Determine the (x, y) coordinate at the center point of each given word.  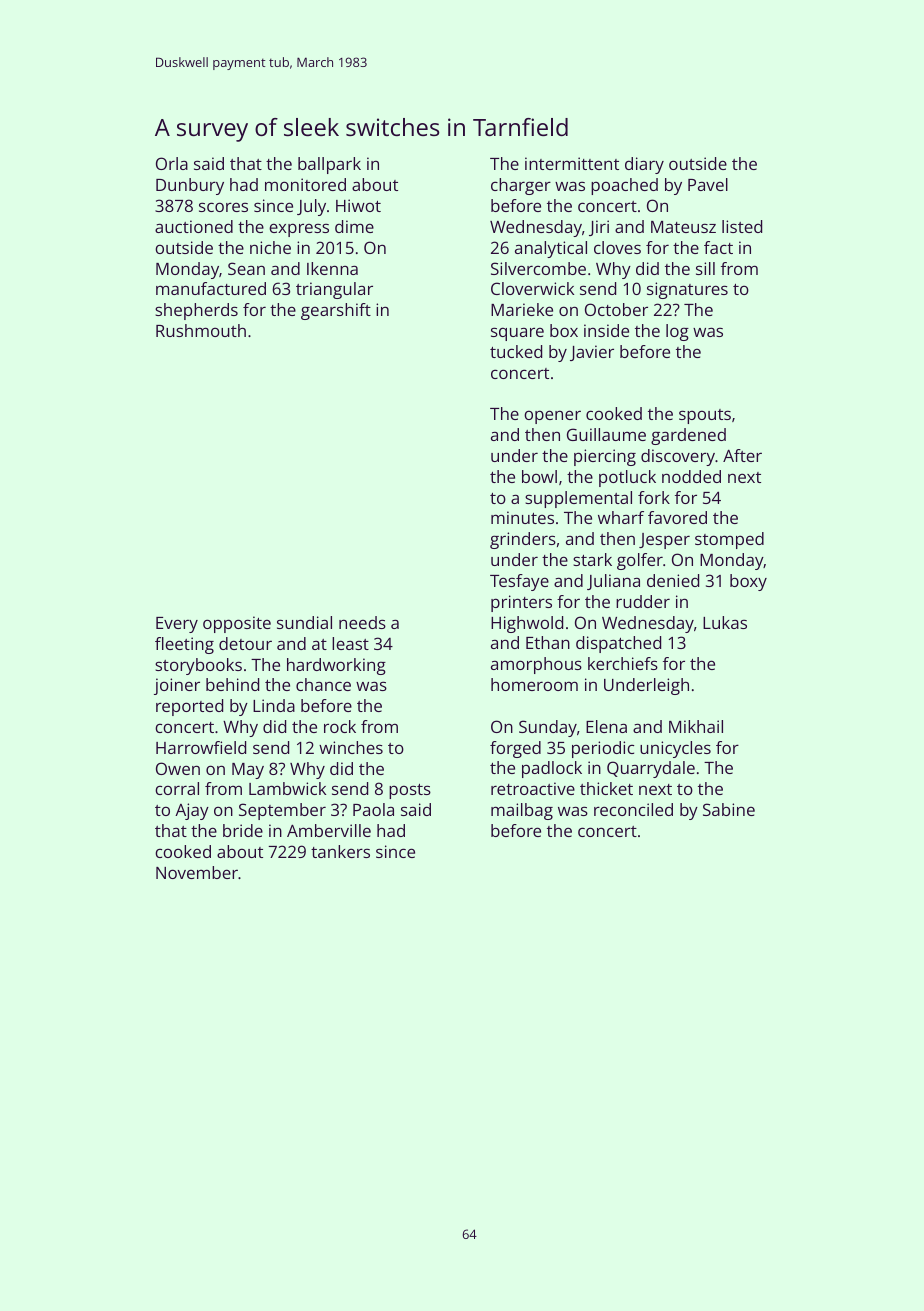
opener (552, 417)
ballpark (329, 165)
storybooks (198, 666)
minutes (522, 517)
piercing (605, 457)
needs (362, 622)
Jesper (664, 541)
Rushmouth (201, 330)
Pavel (708, 184)
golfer (640, 561)
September (282, 811)
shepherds (196, 311)
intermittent (572, 163)
